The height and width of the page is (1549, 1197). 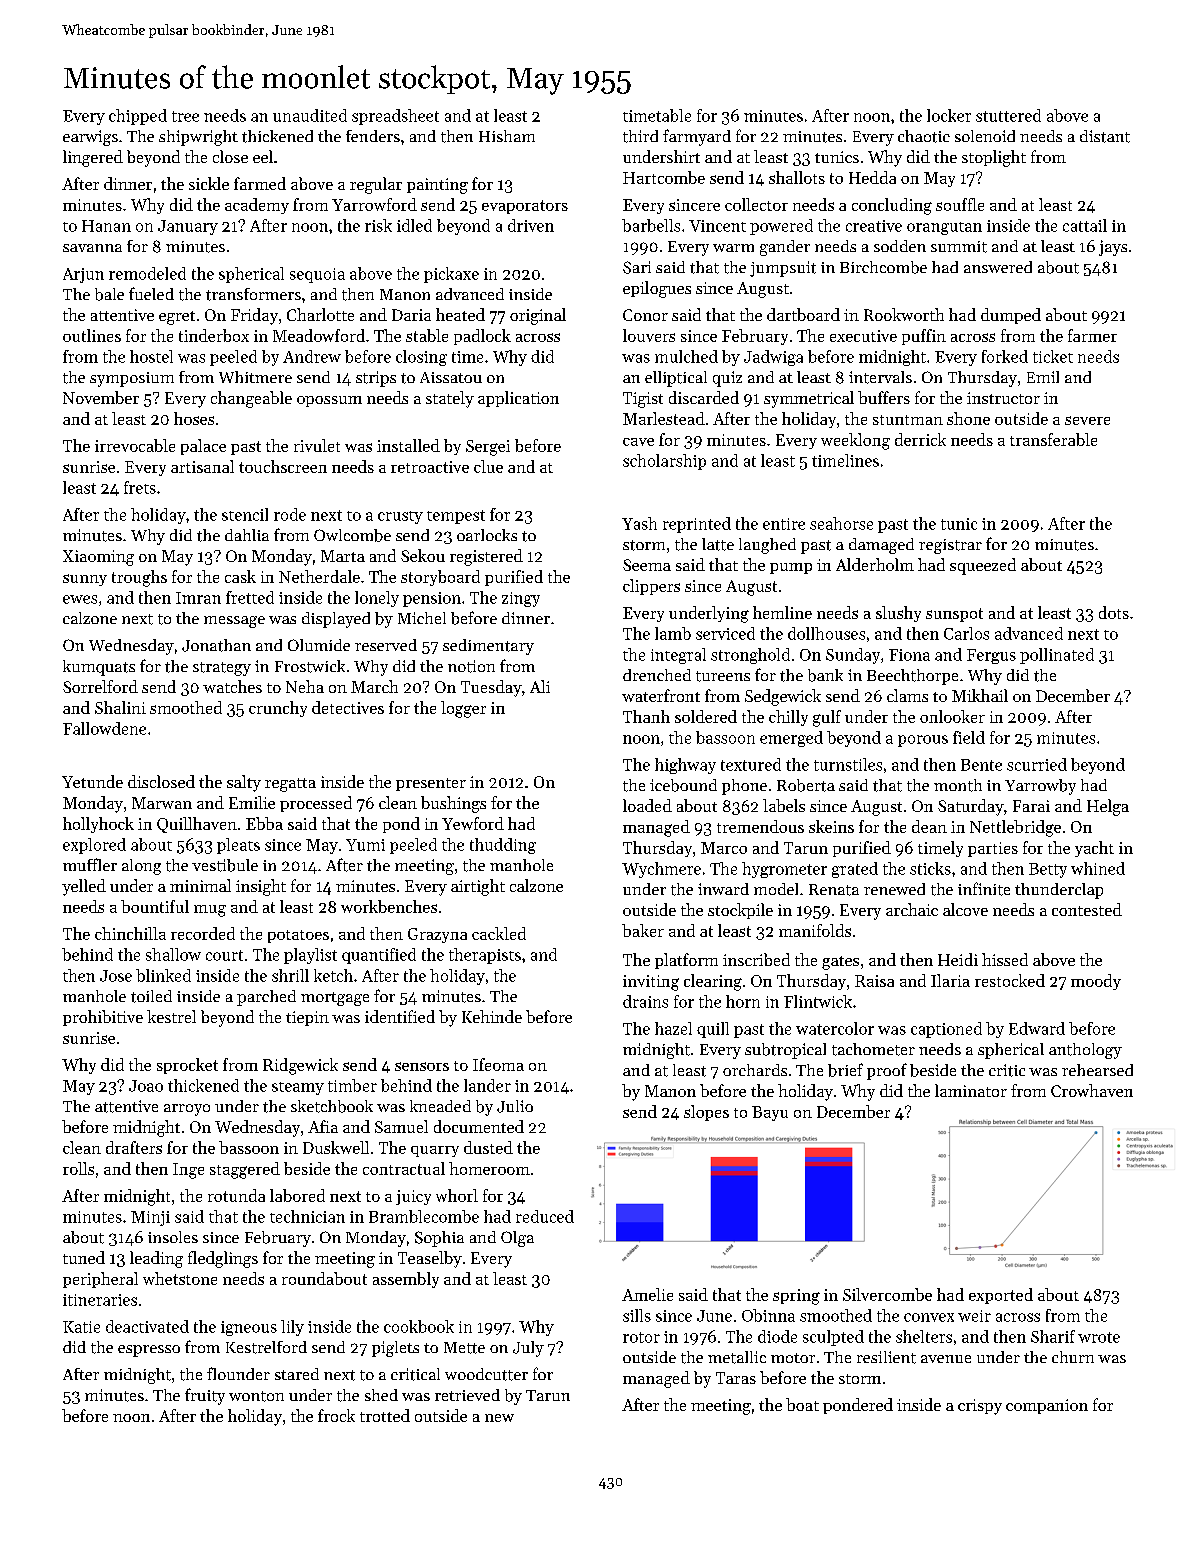 I want to click on strategy, so click(x=222, y=669).
